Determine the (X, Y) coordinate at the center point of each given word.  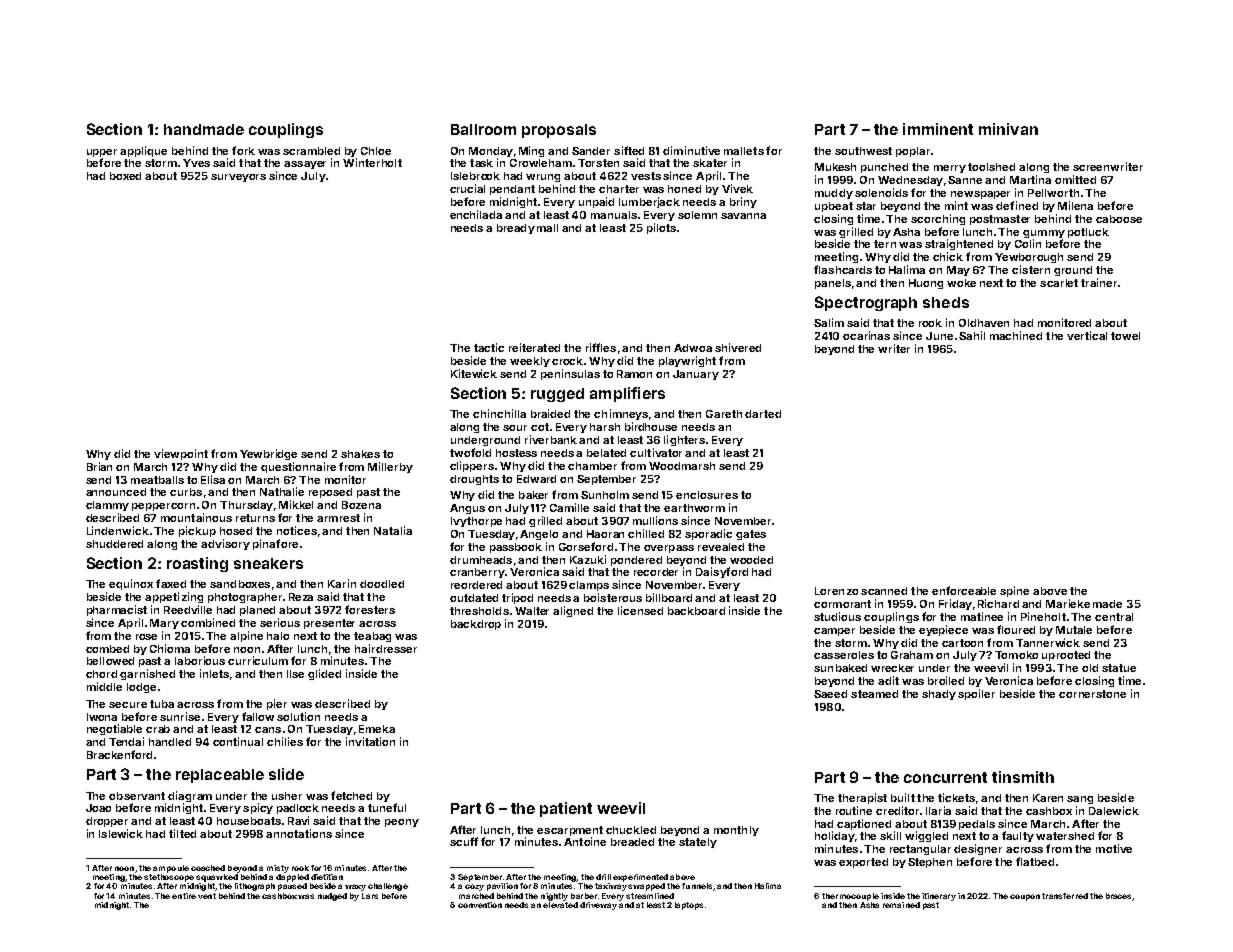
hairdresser (386, 648)
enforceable (964, 590)
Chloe (376, 151)
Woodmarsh (682, 466)
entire (184, 896)
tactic (489, 347)
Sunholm (605, 495)
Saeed (830, 694)
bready (516, 229)
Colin (1028, 243)
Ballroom (483, 129)
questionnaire (298, 467)
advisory (225, 544)
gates (751, 535)
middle (104, 686)
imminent (938, 129)
